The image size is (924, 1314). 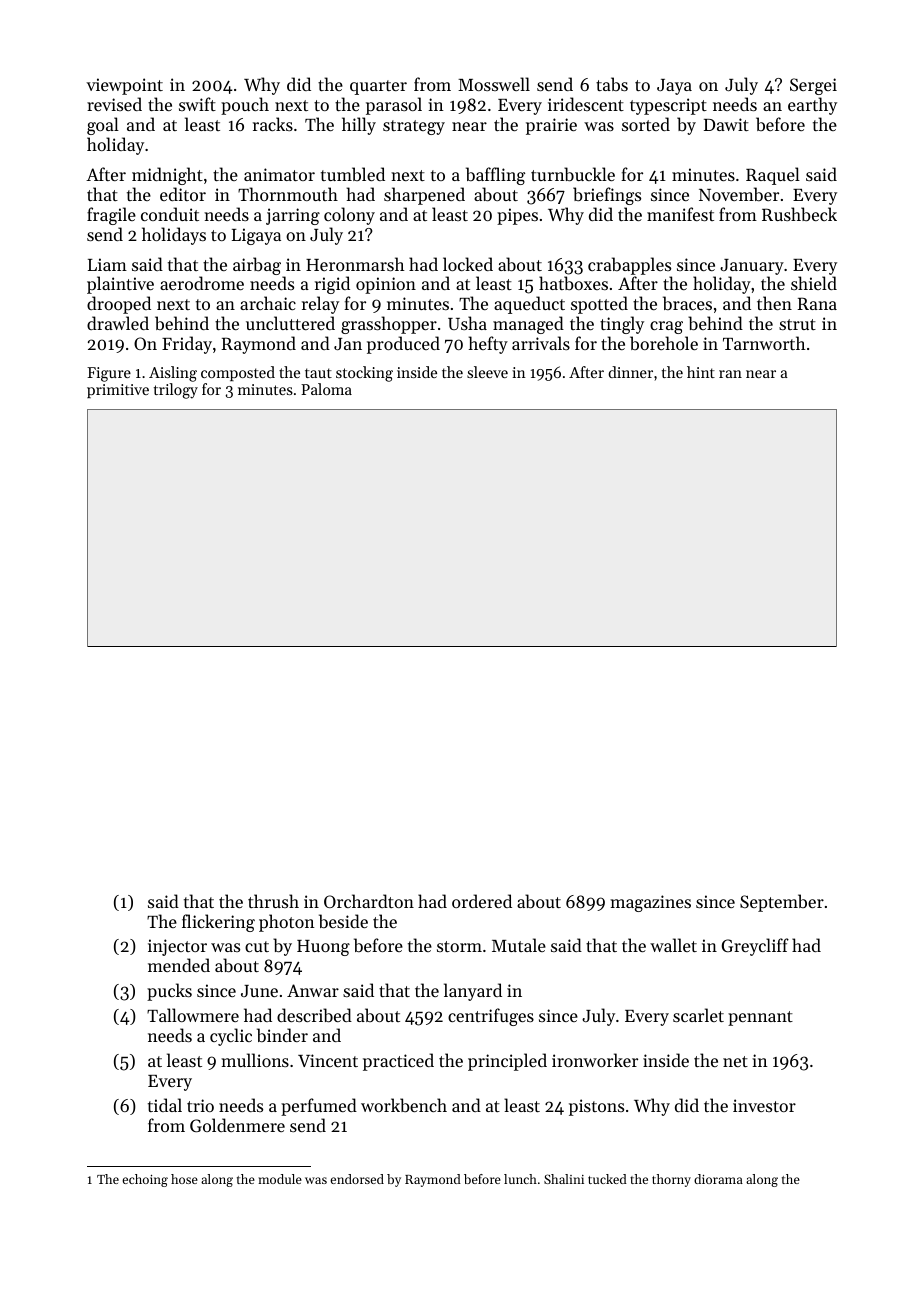 I want to click on trilogy, so click(x=176, y=391).
